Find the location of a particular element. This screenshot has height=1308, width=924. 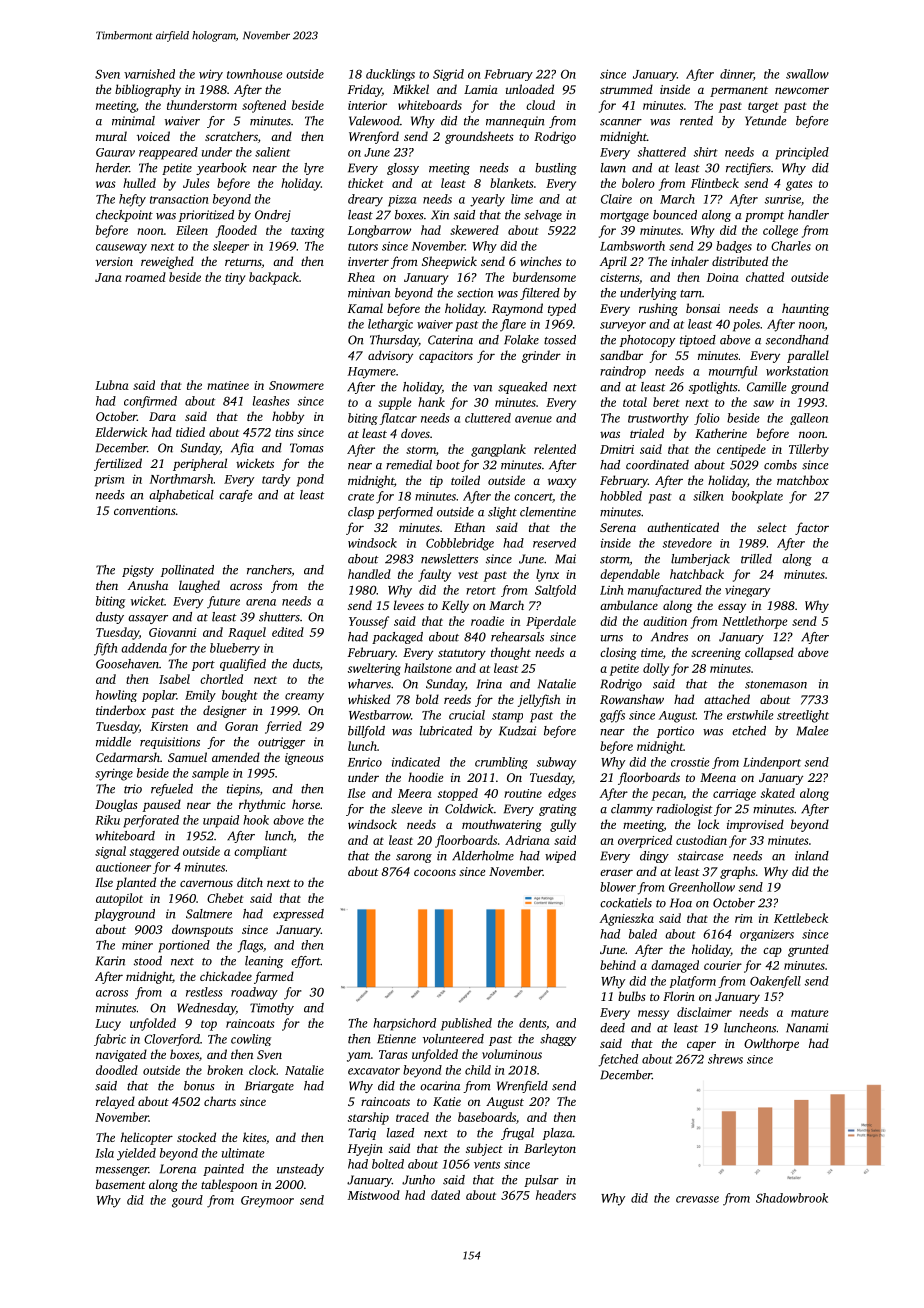

broken is located at coordinates (225, 1070).
